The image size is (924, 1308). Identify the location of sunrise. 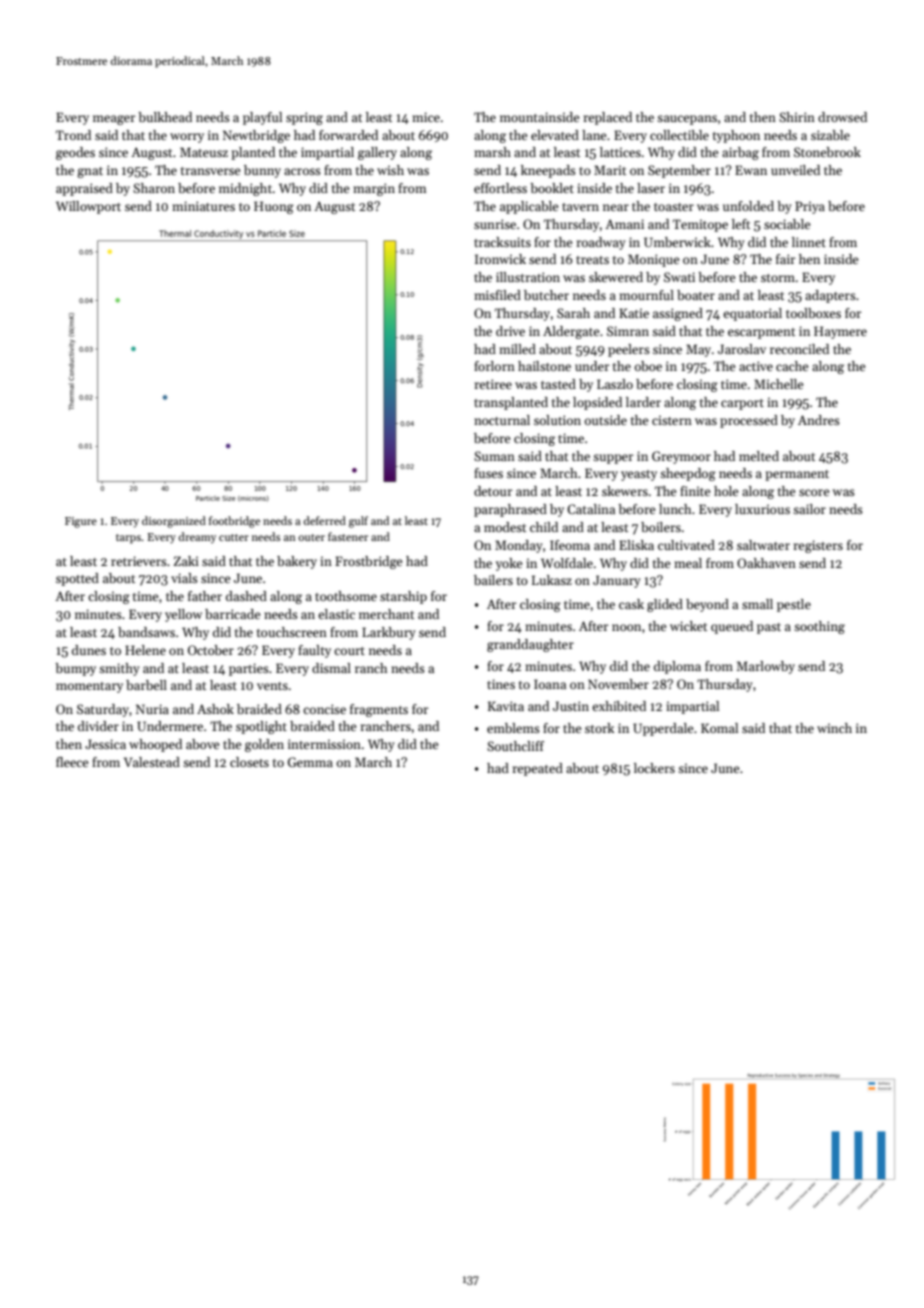
(495, 224).
